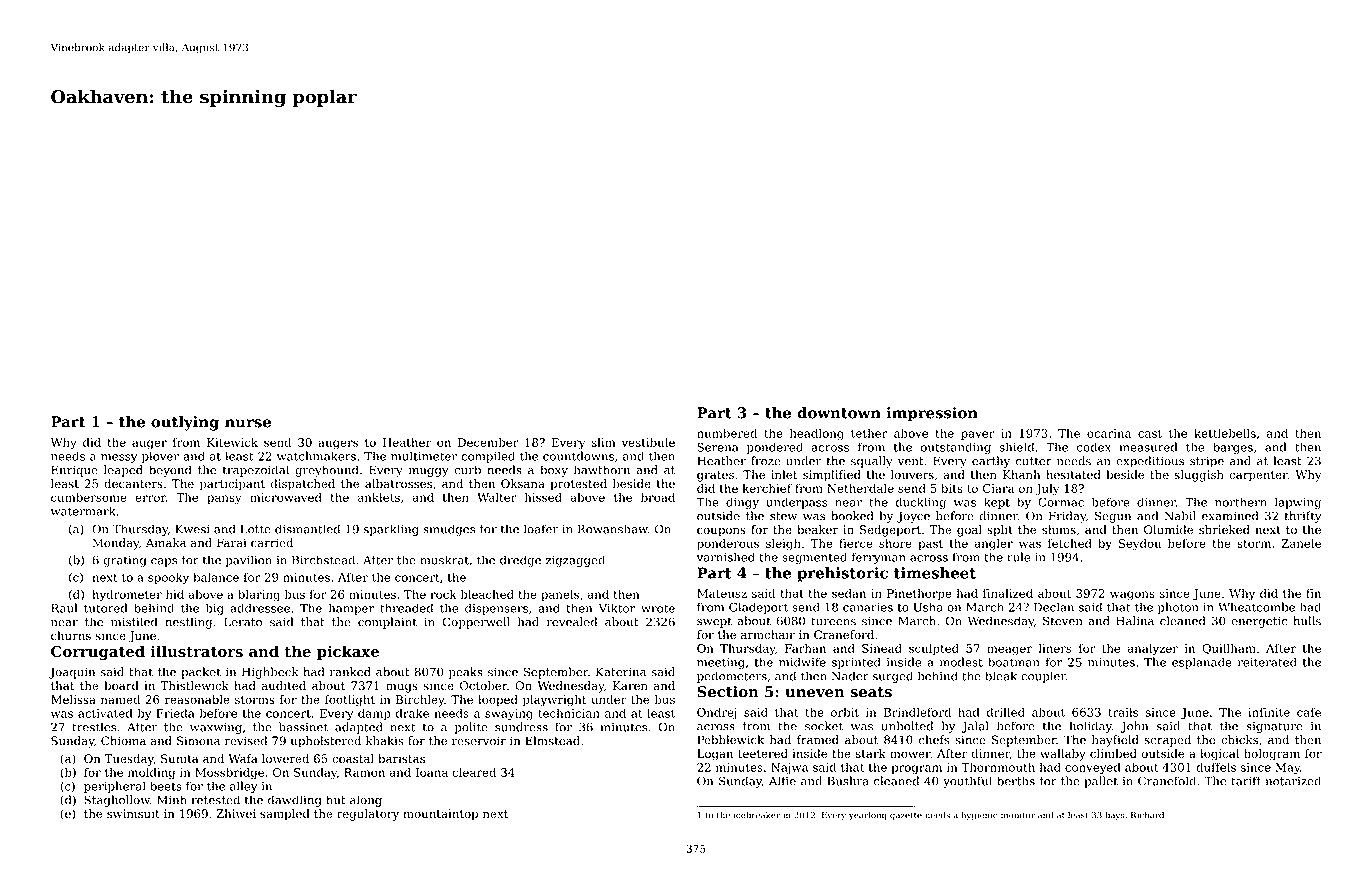  Describe the element at coordinates (1267, 662) in the screenshot. I see `reiterated` at that location.
